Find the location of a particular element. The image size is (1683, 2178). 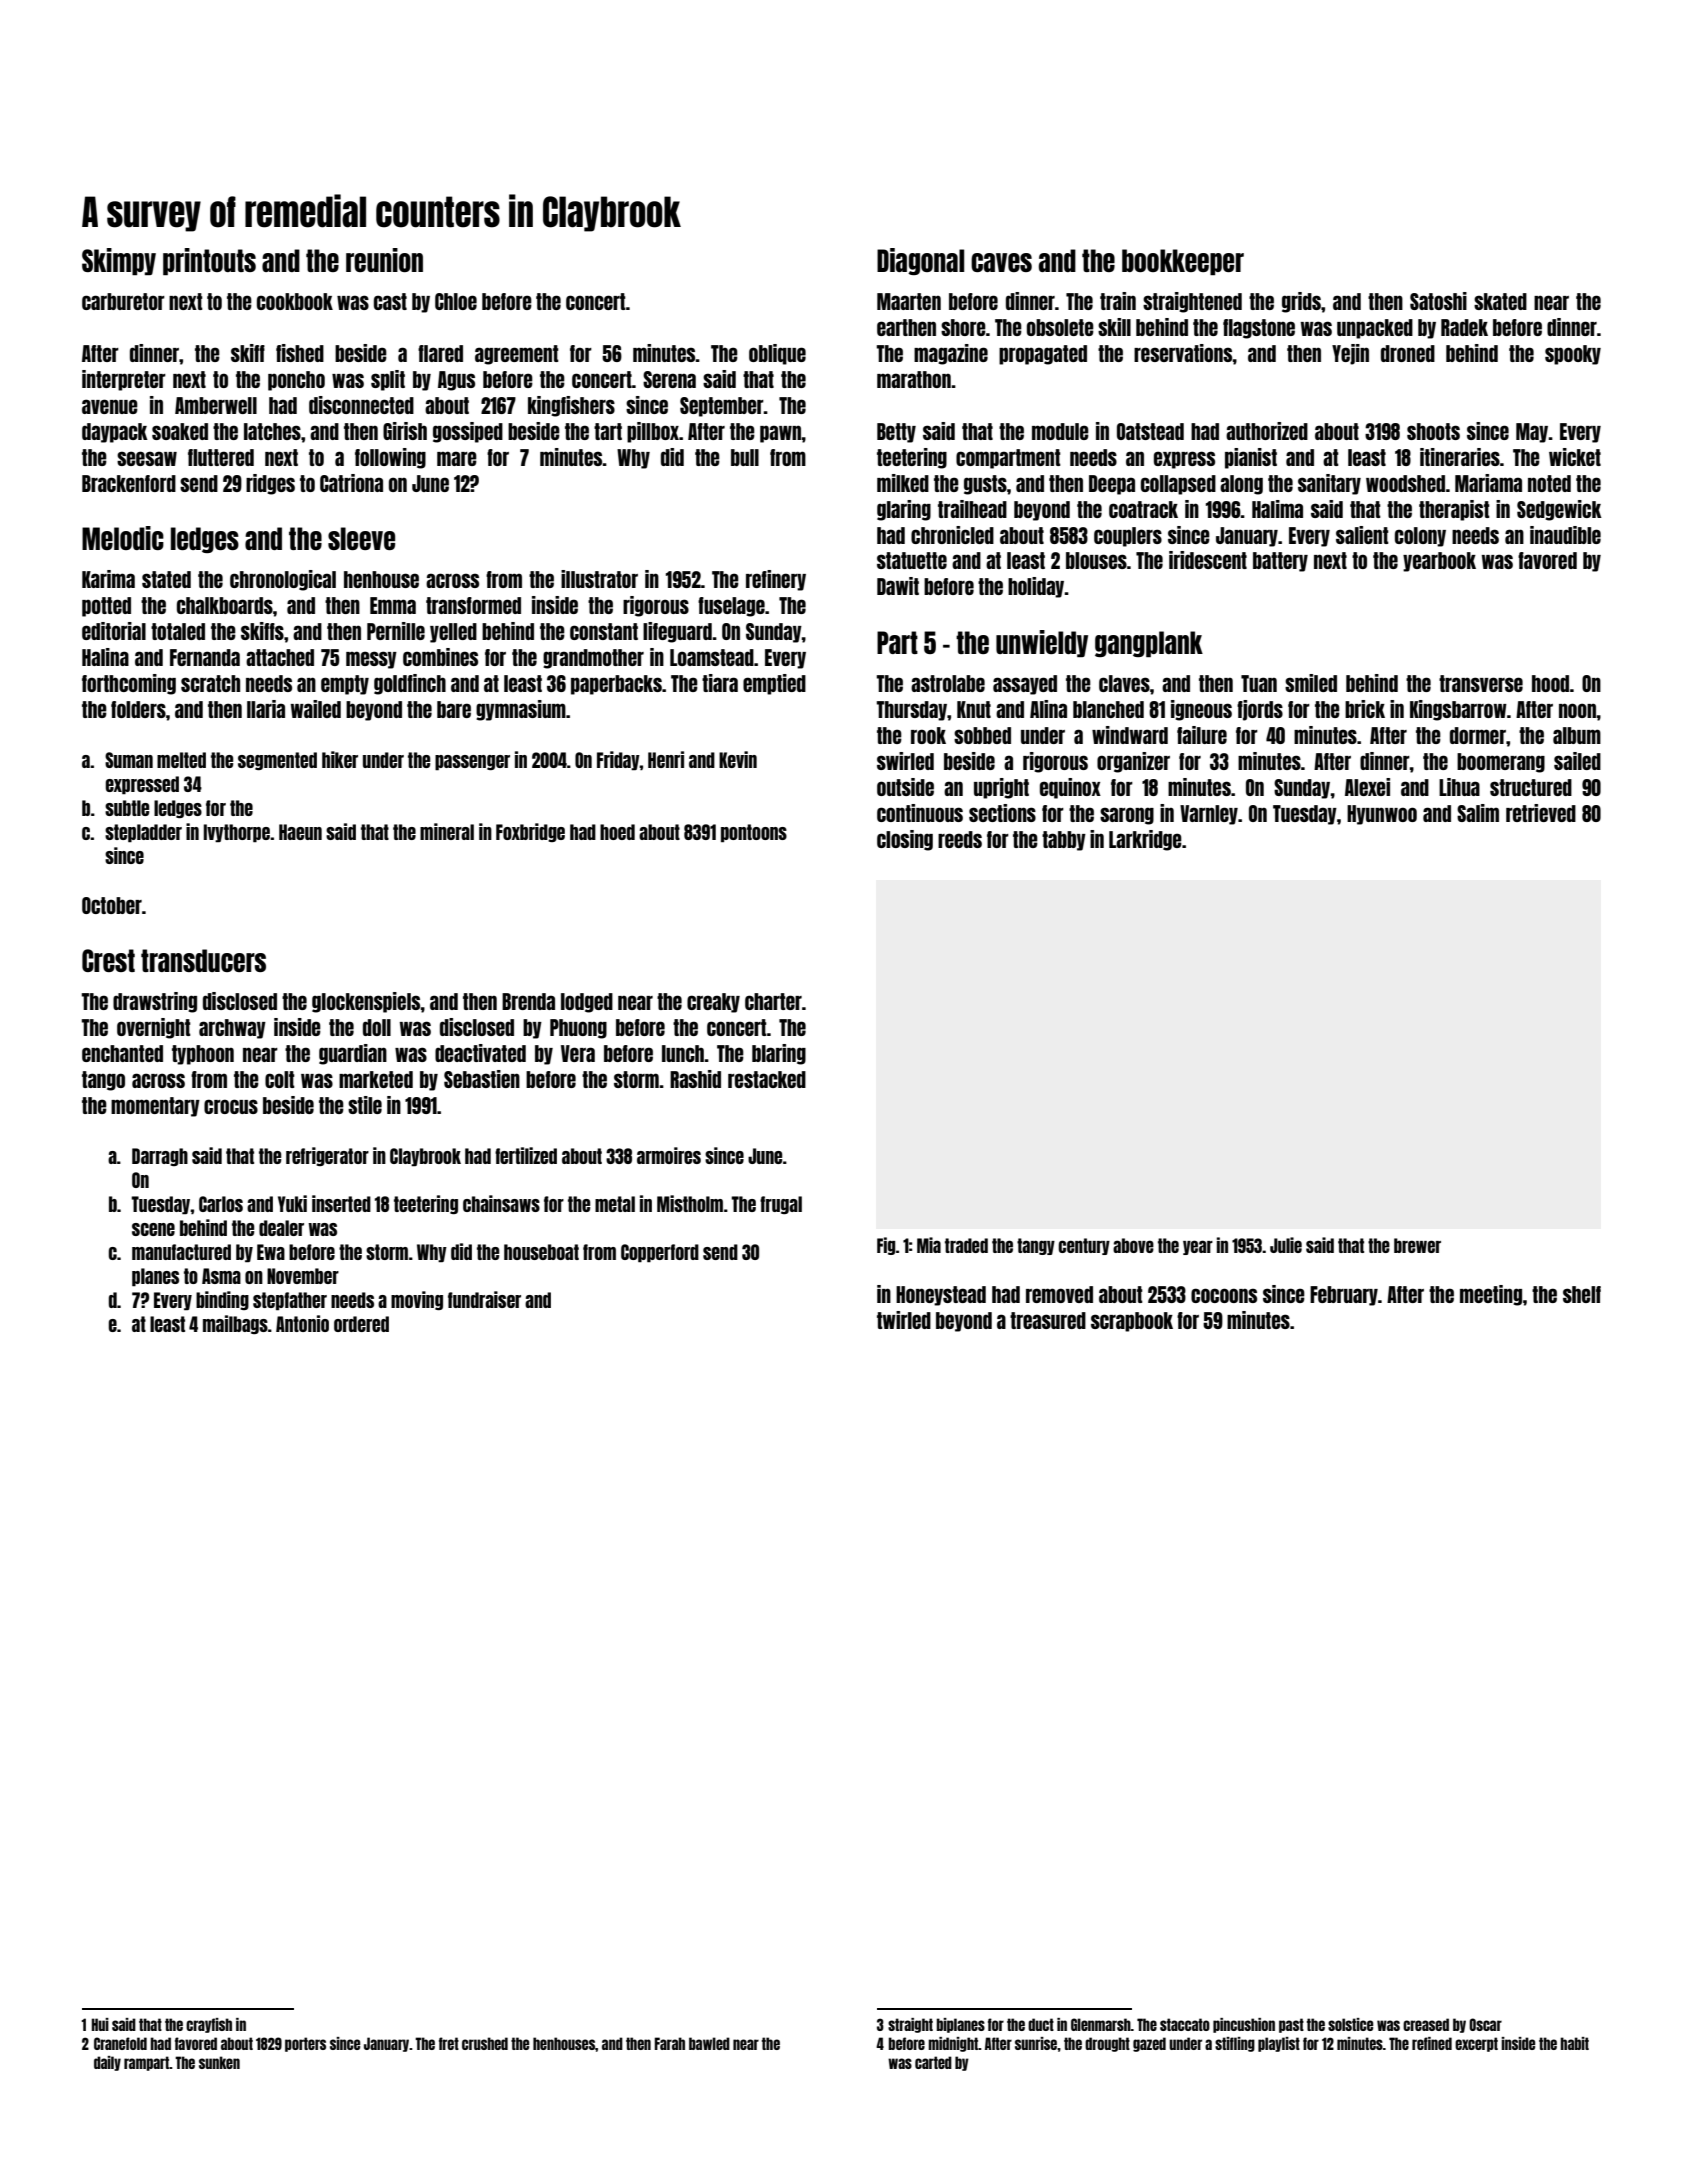

Julie is located at coordinates (1286, 1245).
